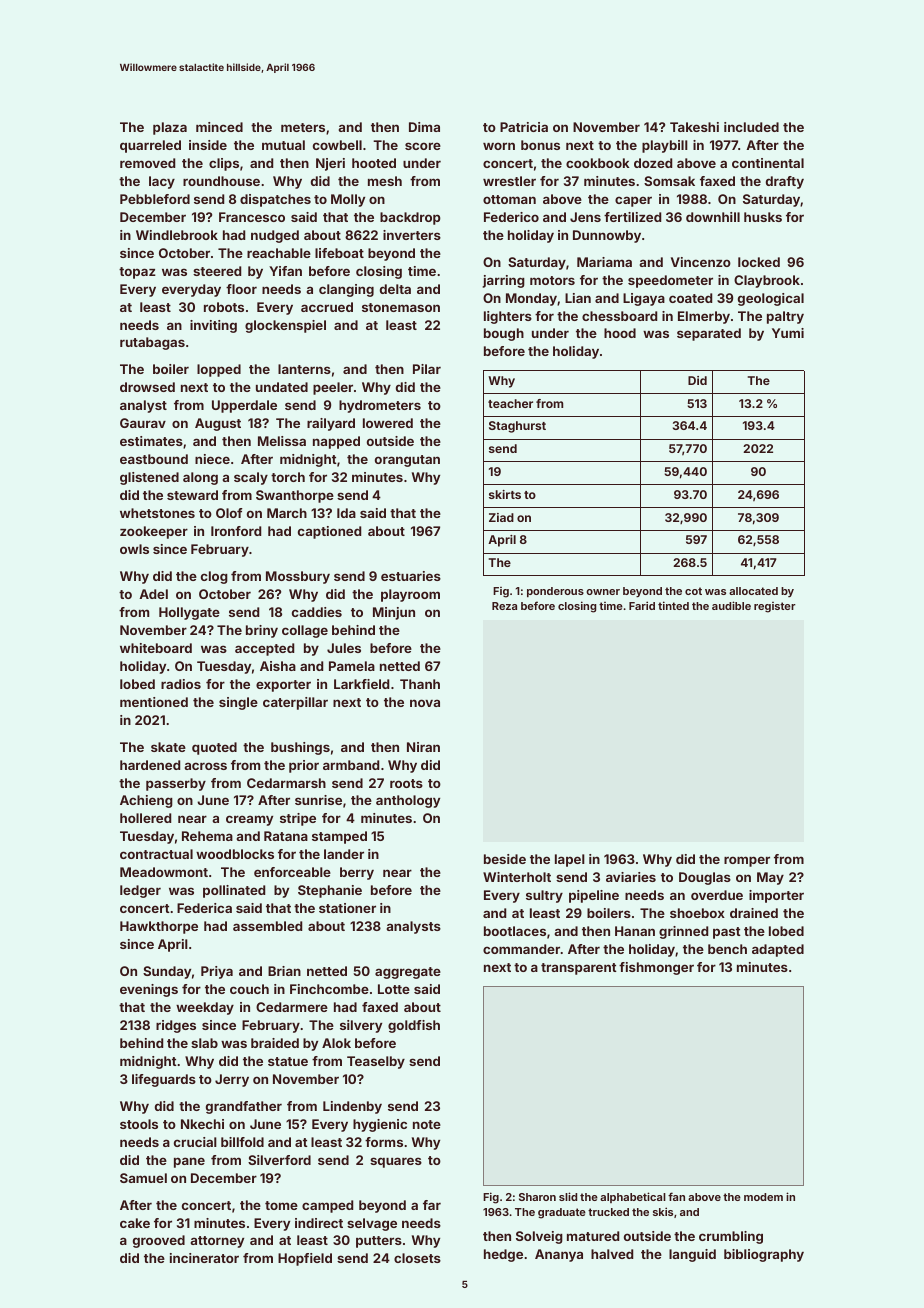  What do you see at coordinates (282, 441) in the page?
I see `Melissa` at bounding box center [282, 441].
